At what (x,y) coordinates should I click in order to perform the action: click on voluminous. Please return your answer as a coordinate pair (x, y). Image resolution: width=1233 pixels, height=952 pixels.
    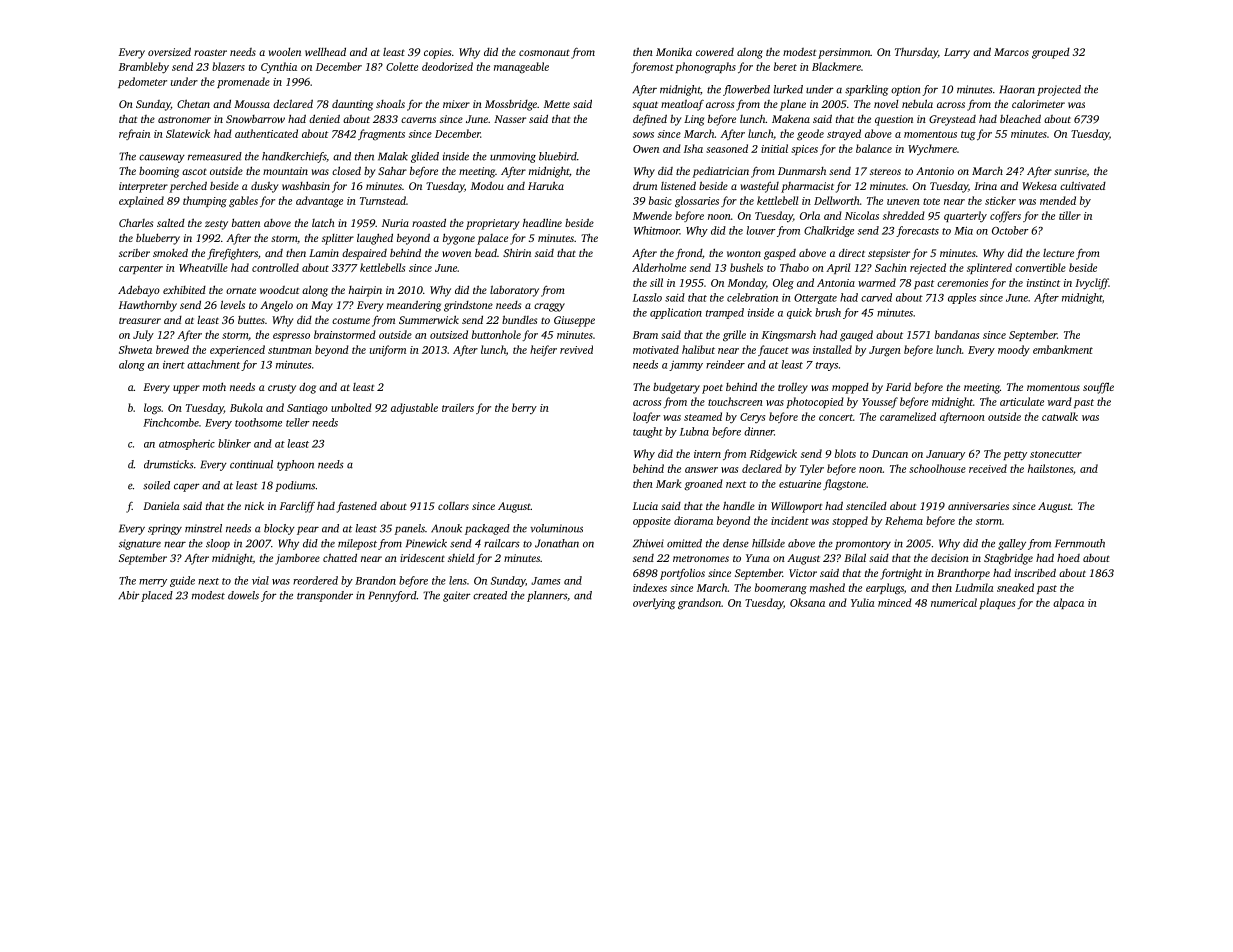
    Looking at the image, I should click on (556, 528).
